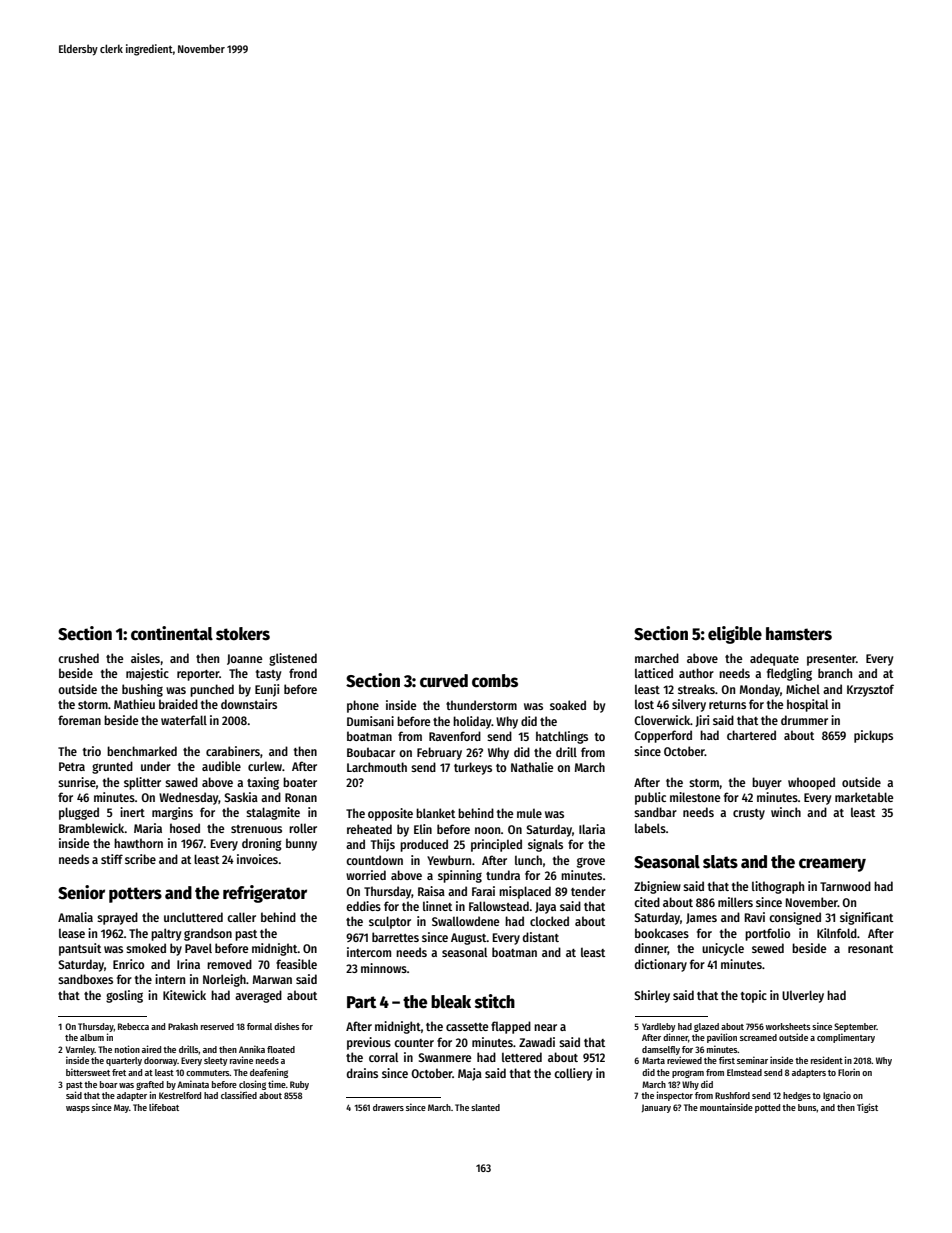  What do you see at coordinates (562, 737) in the screenshot?
I see `hatchlings` at bounding box center [562, 737].
